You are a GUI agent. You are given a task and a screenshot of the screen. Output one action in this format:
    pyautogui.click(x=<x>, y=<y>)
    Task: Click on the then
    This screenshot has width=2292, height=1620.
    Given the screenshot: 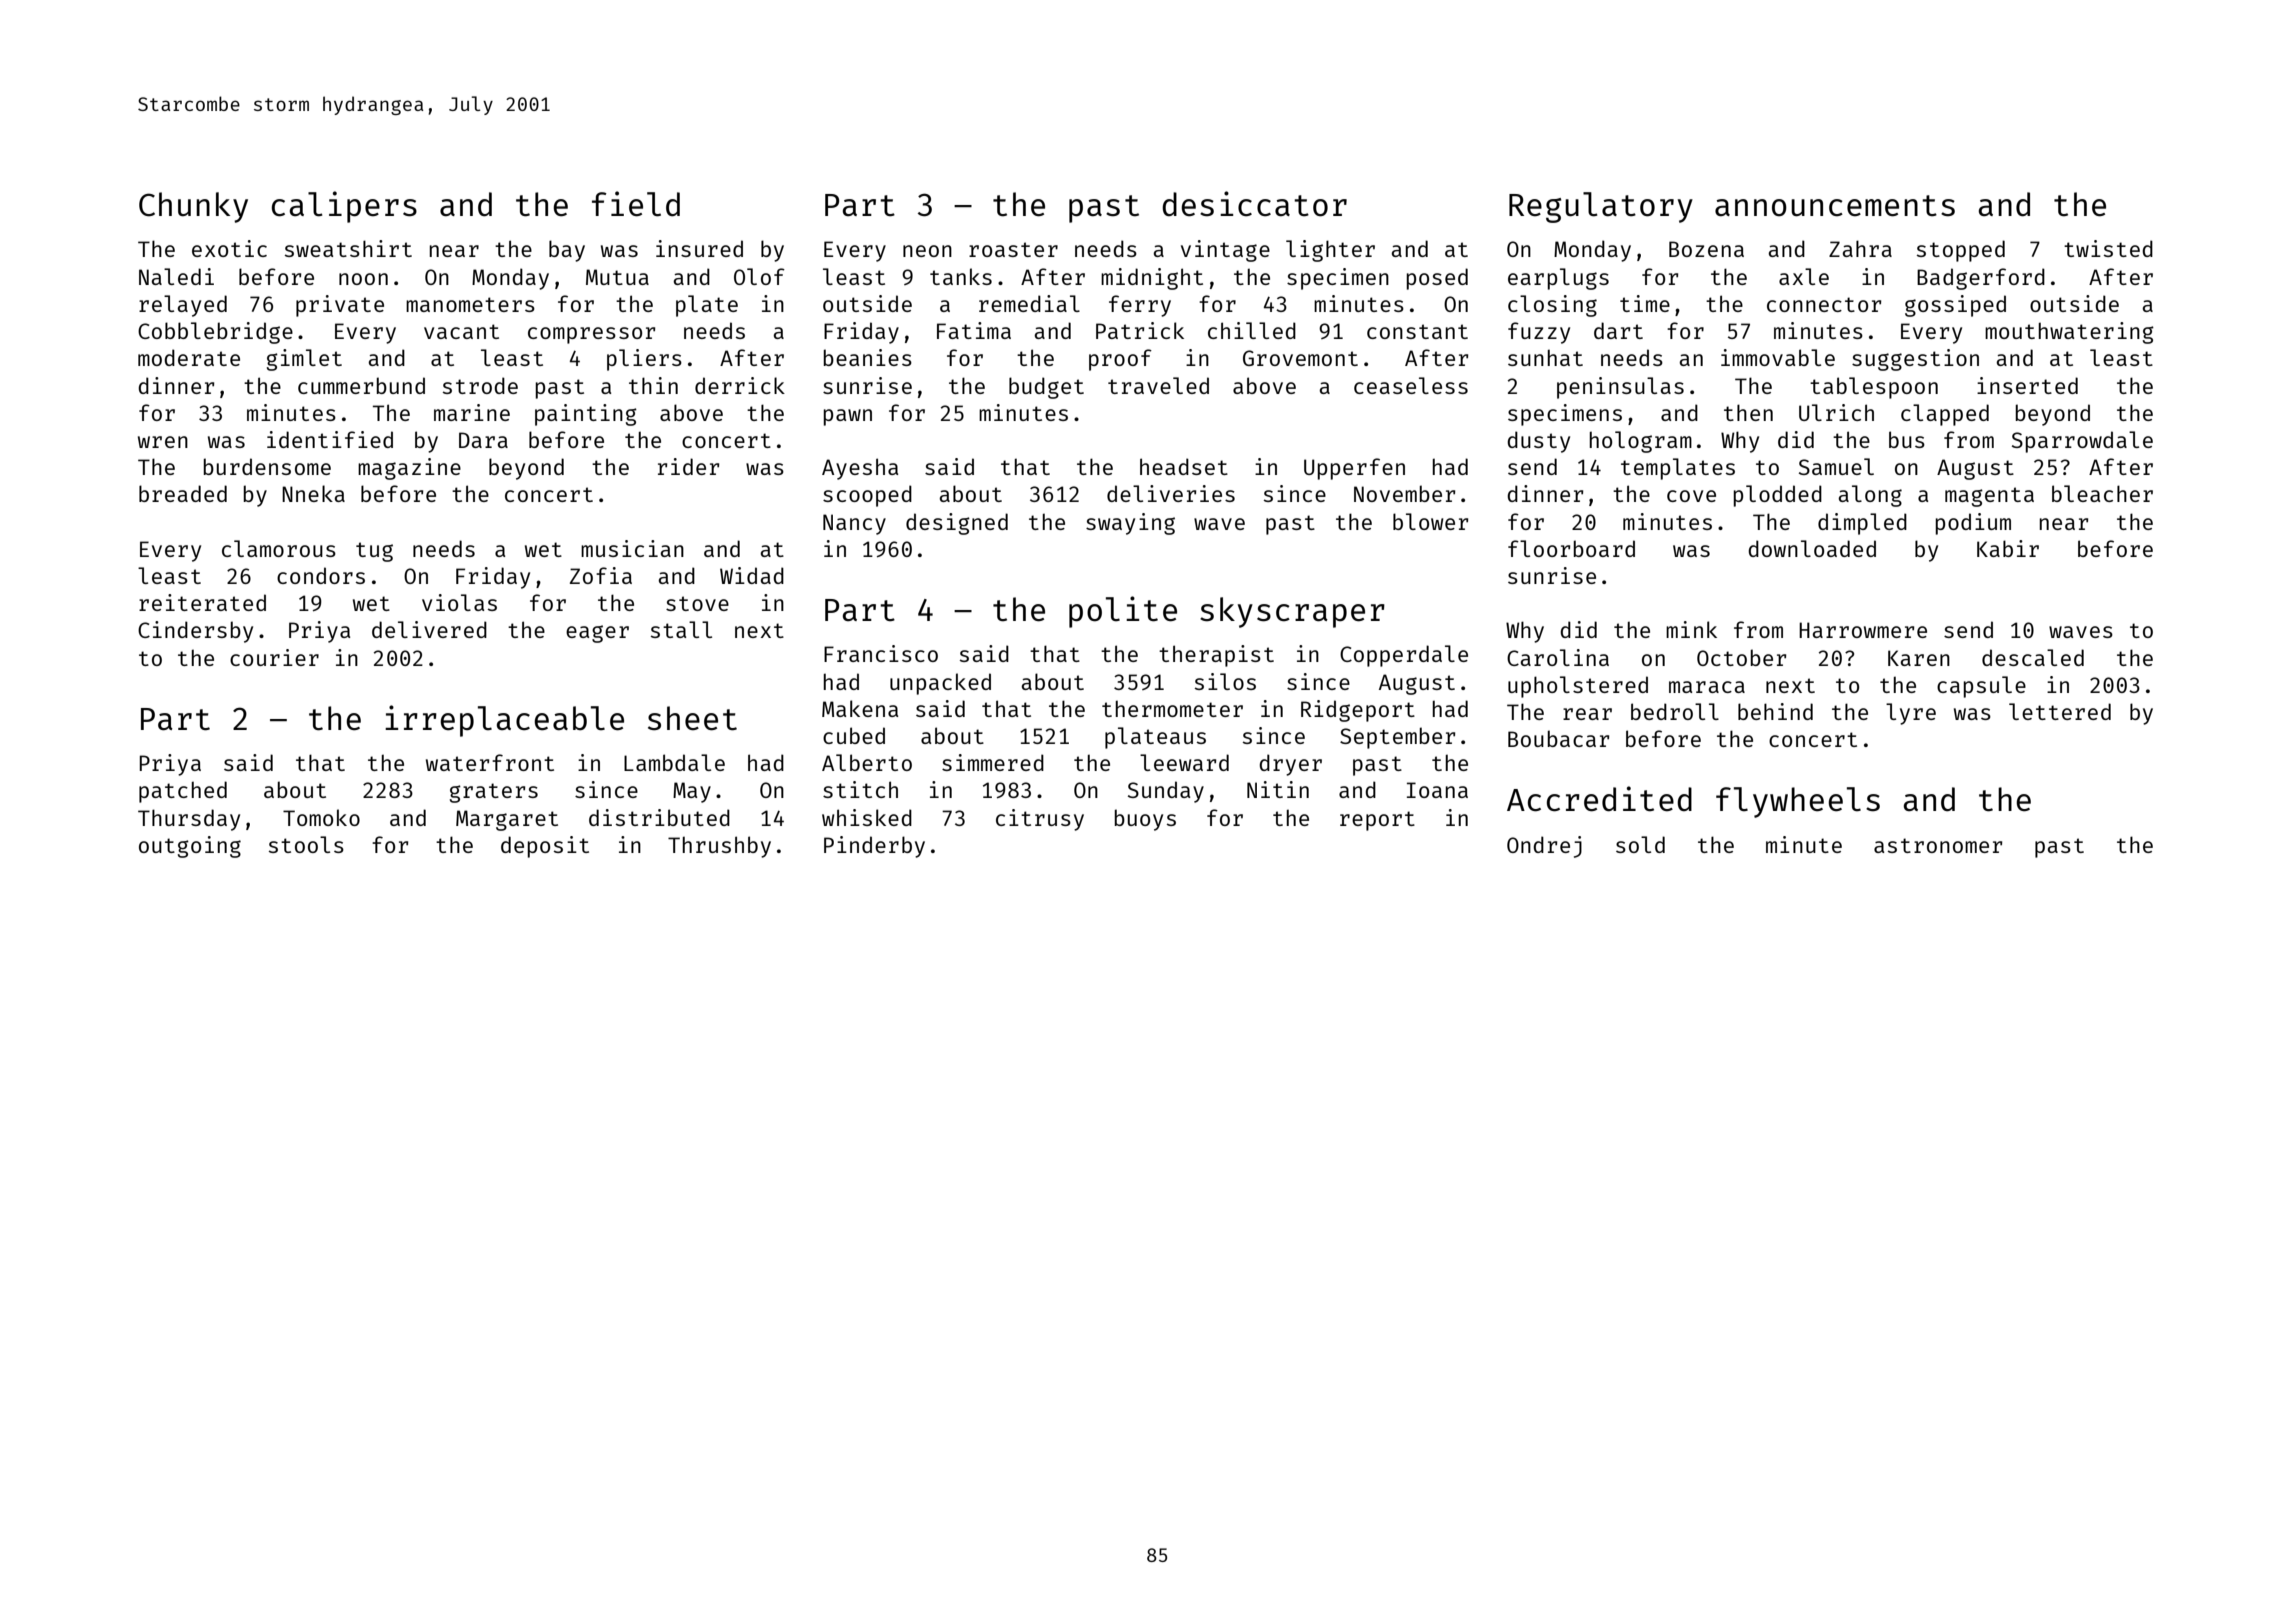 What is the action you would take?
    pyautogui.click(x=1748, y=412)
